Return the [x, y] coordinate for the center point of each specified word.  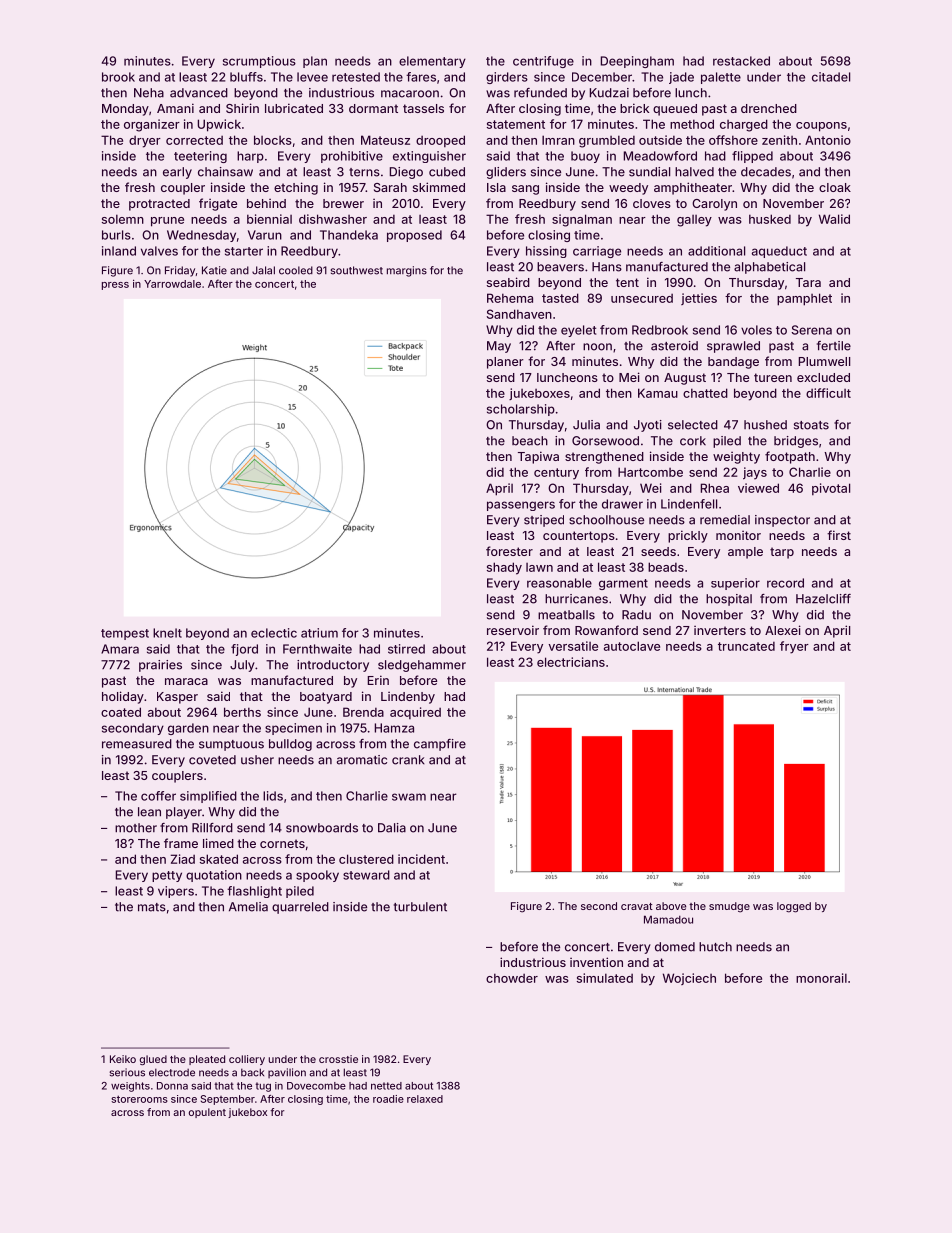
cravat [637, 906]
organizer [152, 125]
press [115, 286]
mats [152, 907]
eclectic [274, 633]
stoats [811, 425]
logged [794, 907]
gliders [506, 173]
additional [716, 251]
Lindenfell [689, 504]
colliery [247, 1060]
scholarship [521, 410]
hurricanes [576, 599]
